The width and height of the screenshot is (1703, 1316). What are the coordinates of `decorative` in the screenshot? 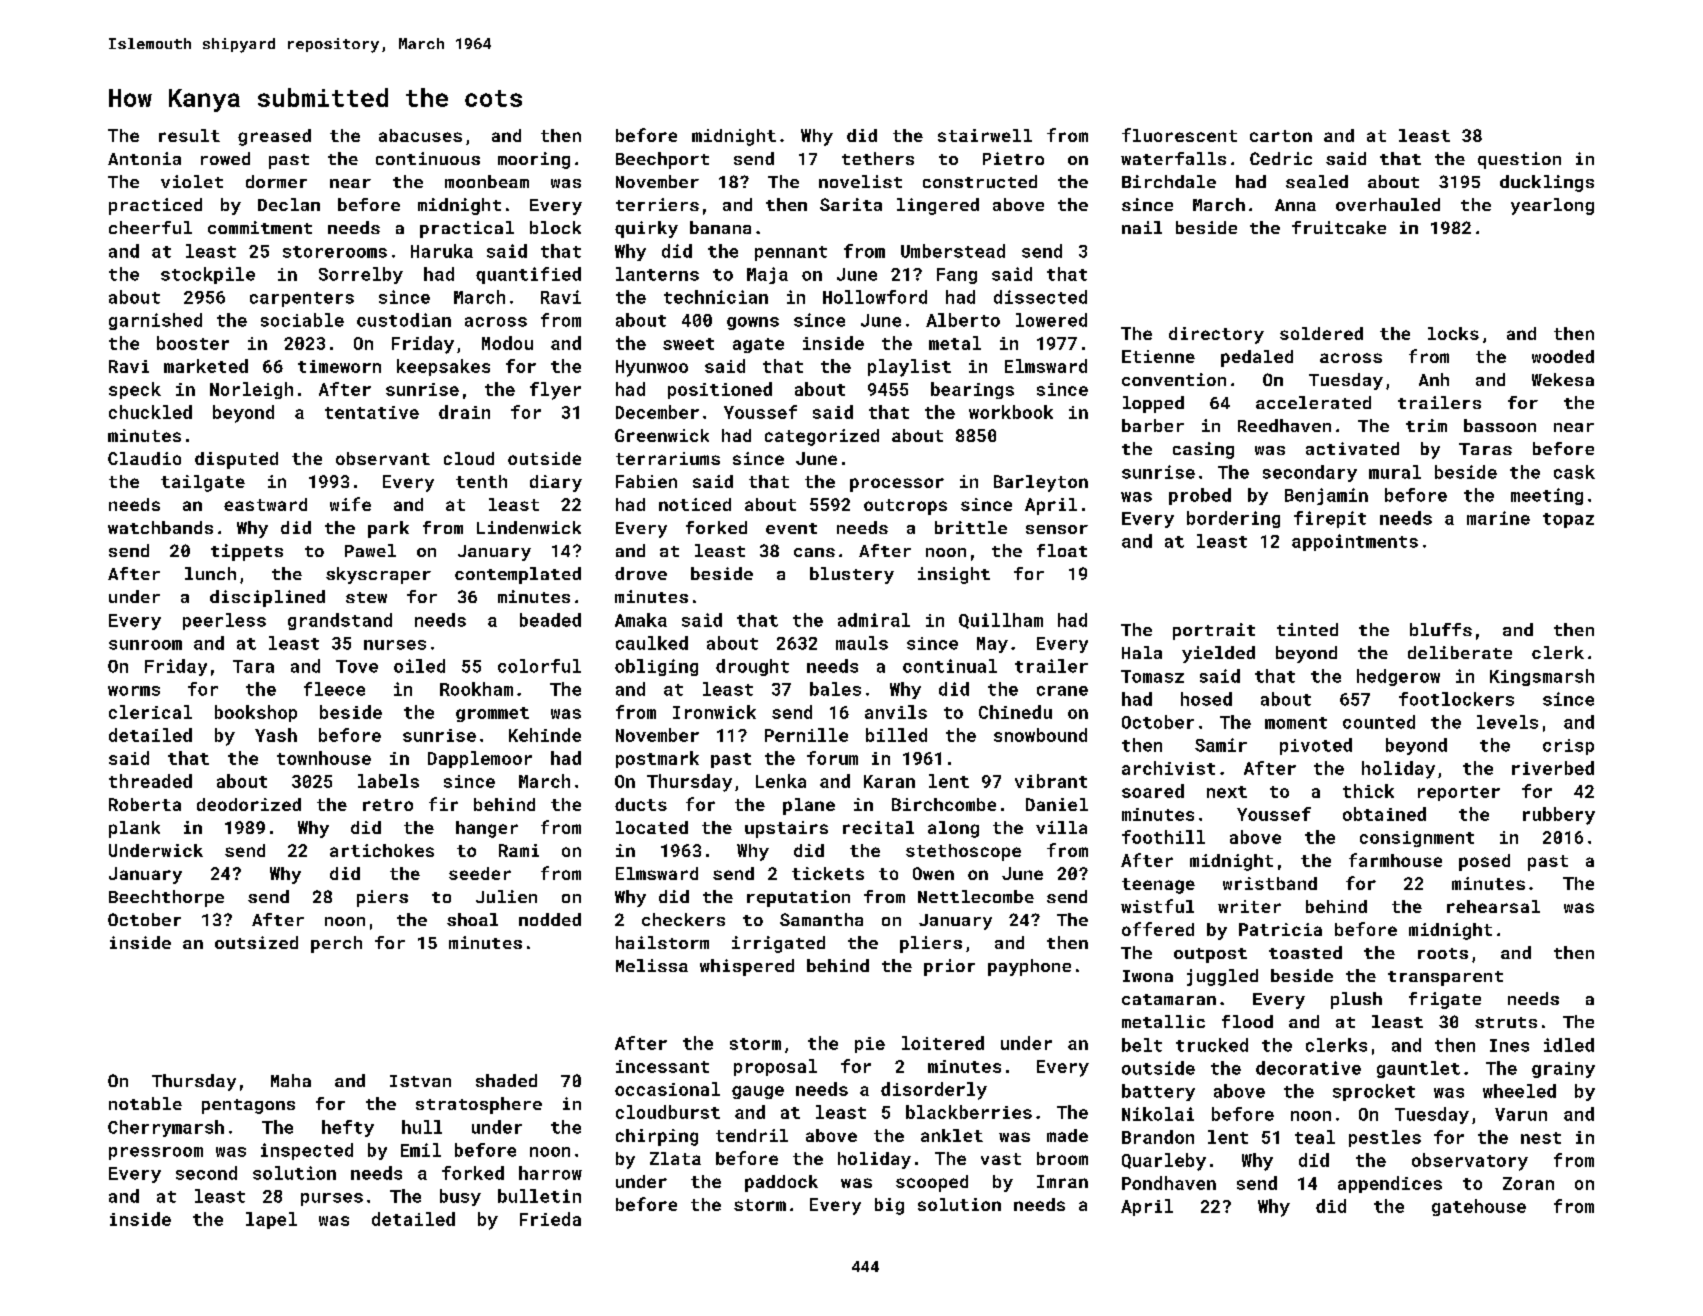 It's located at (1308, 1068).
